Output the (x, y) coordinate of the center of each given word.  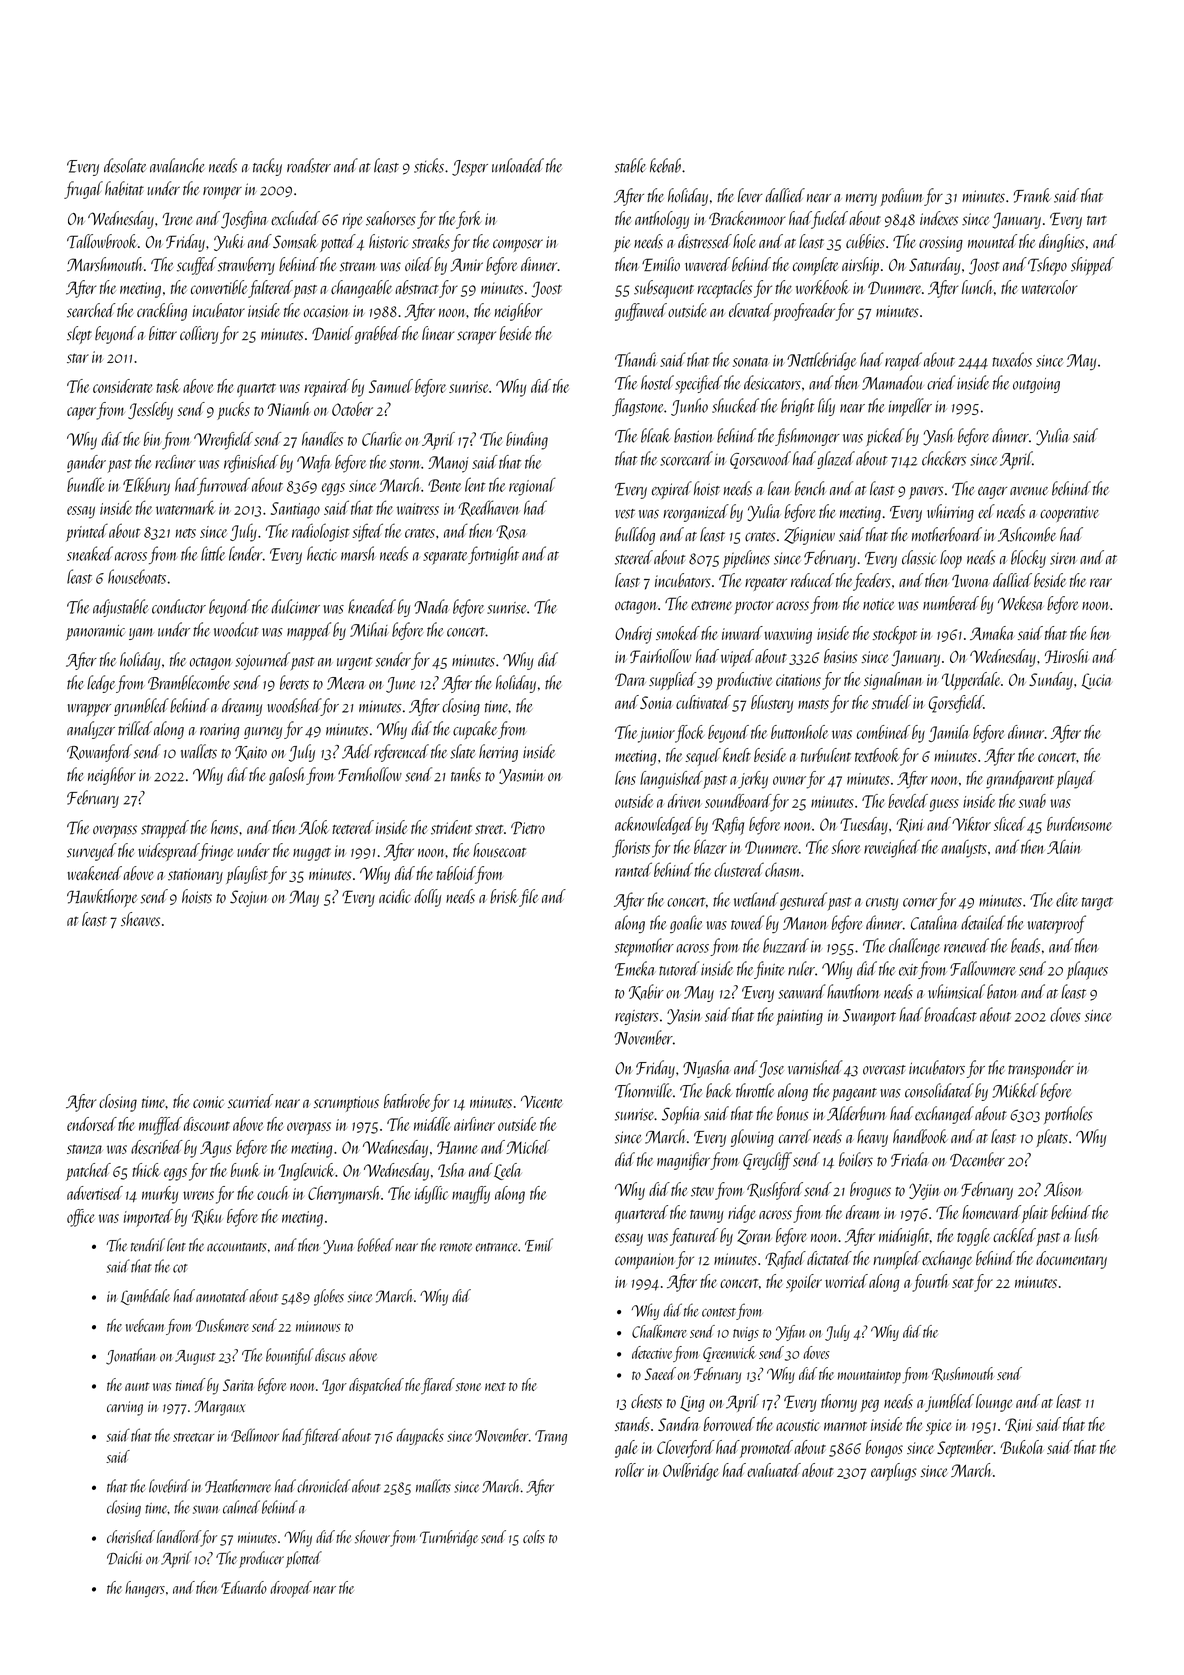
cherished (131, 1537)
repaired (327, 388)
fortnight (493, 555)
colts (534, 1537)
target (1097, 903)
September (965, 1449)
